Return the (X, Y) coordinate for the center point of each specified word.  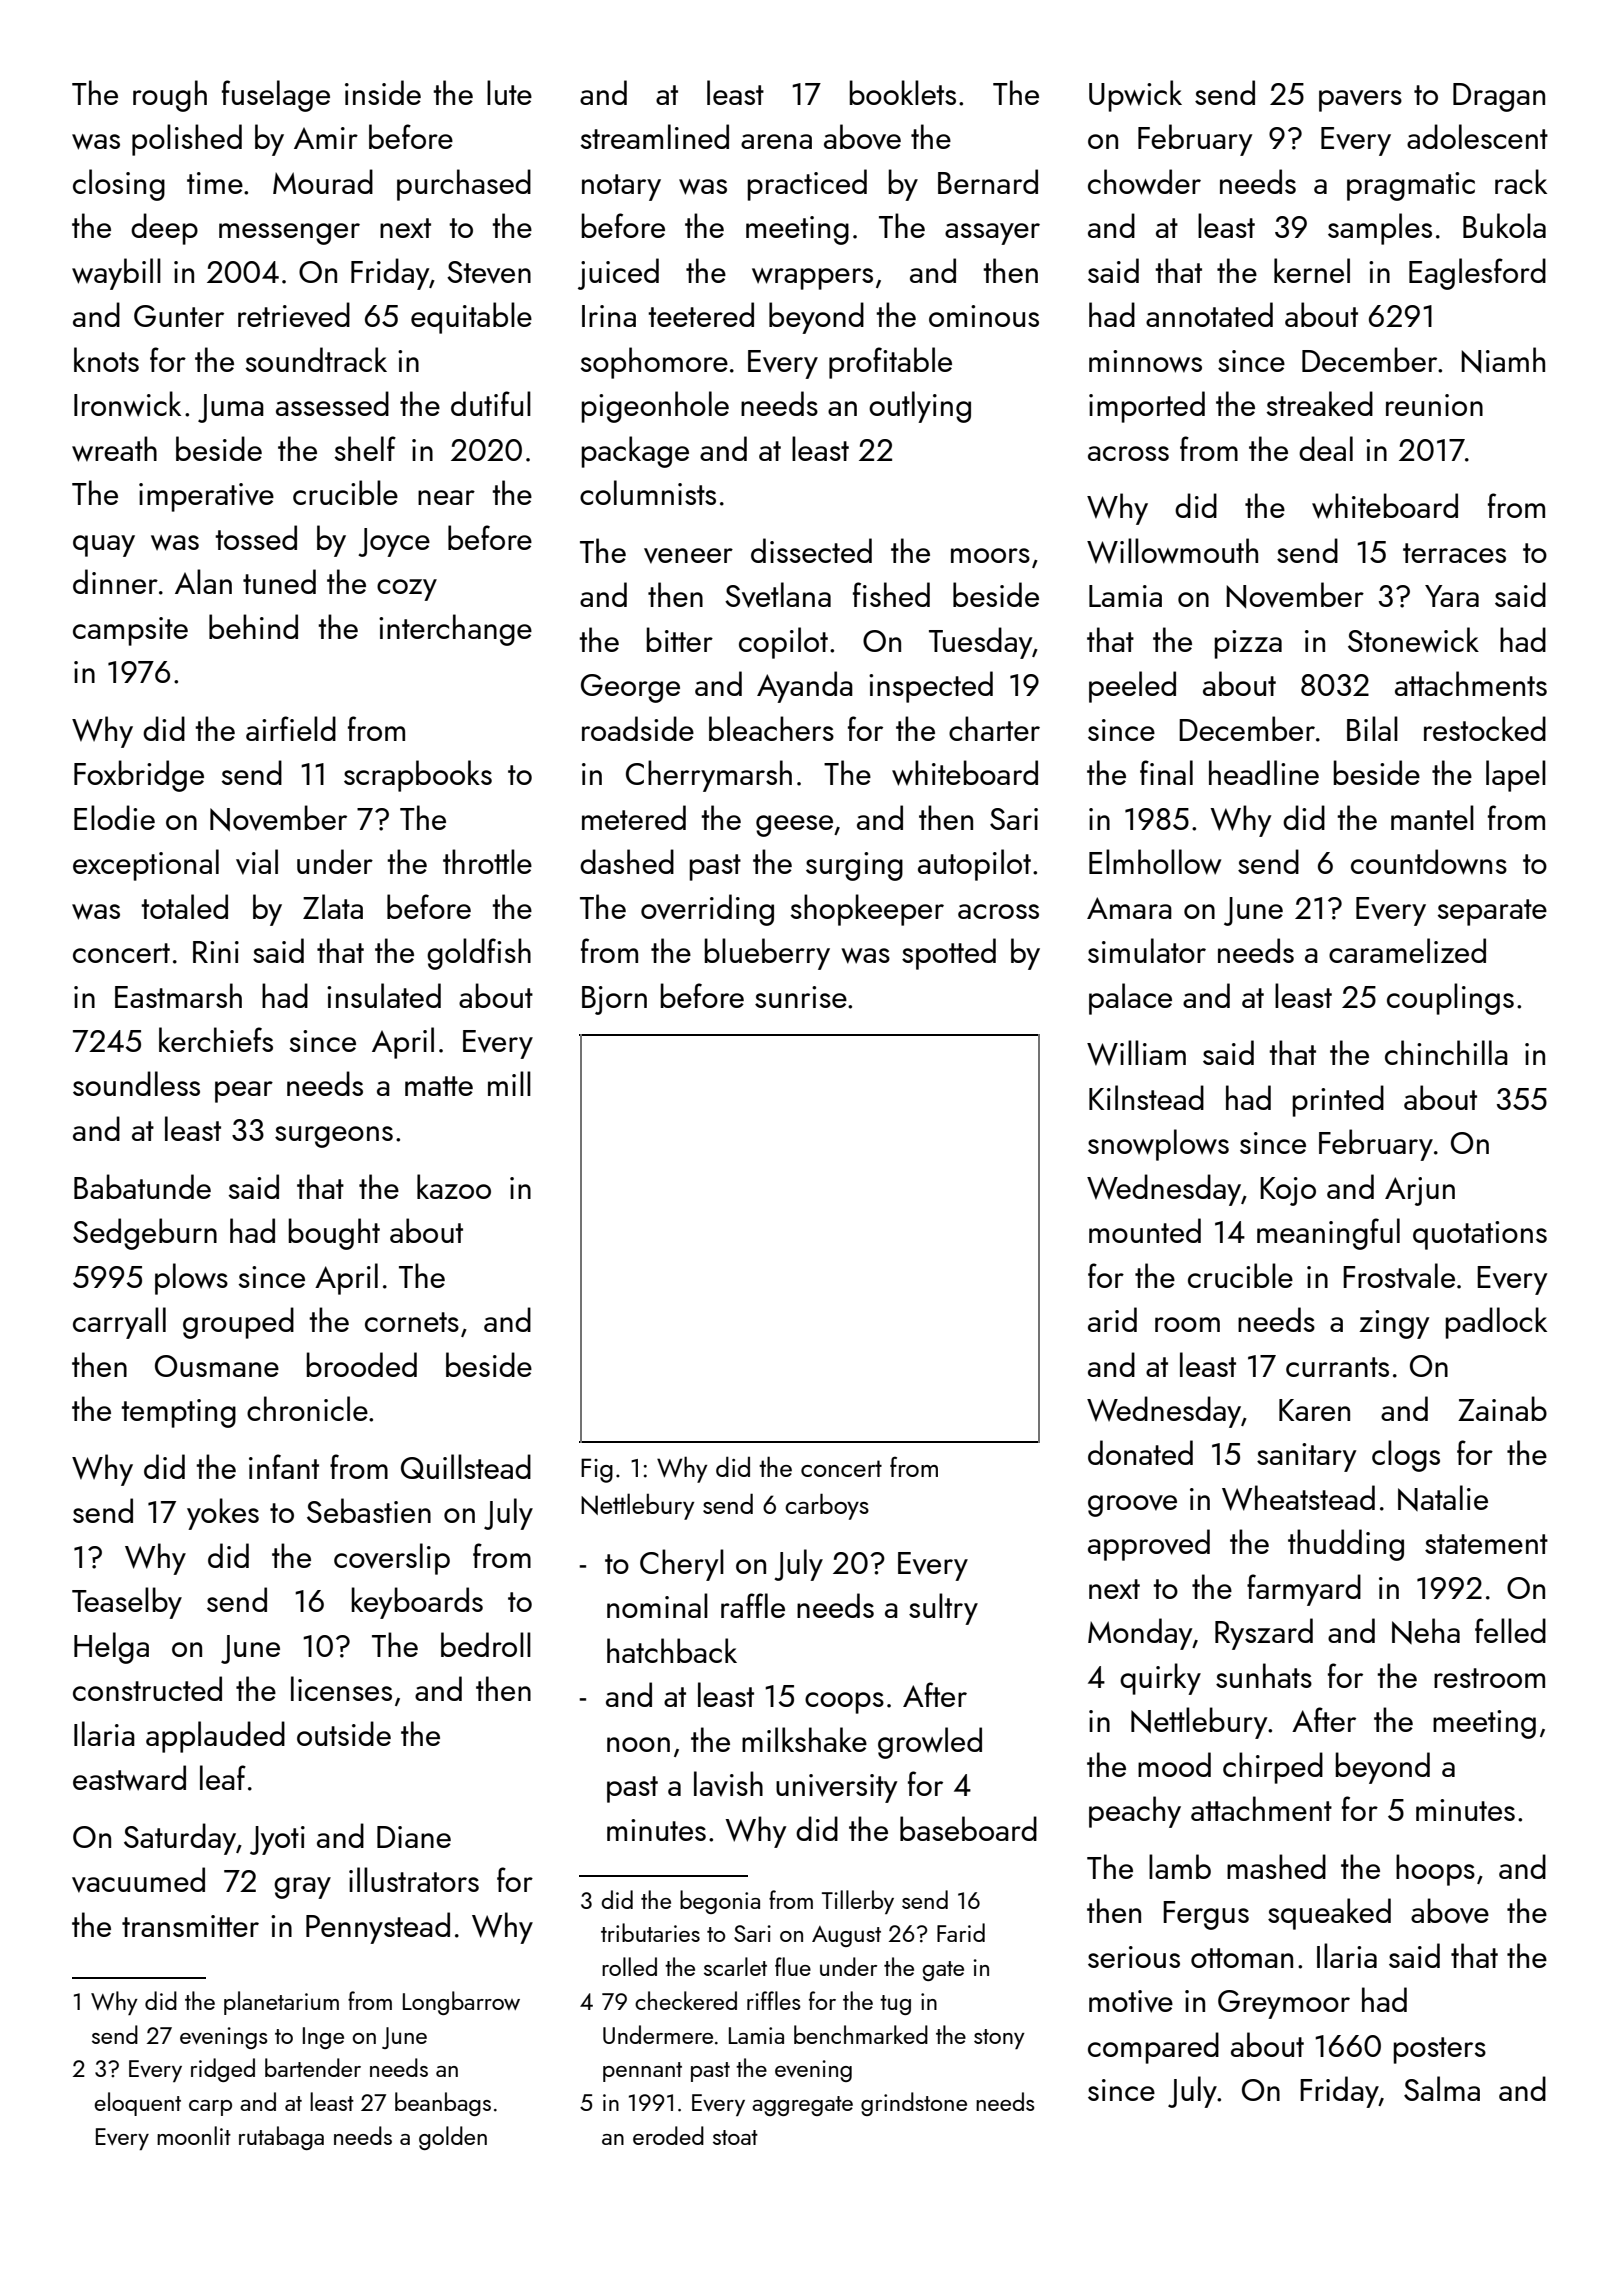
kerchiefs (216, 1039)
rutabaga (281, 2138)
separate (1492, 912)
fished (891, 594)
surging (854, 866)
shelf (365, 448)
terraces (1454, 553)
